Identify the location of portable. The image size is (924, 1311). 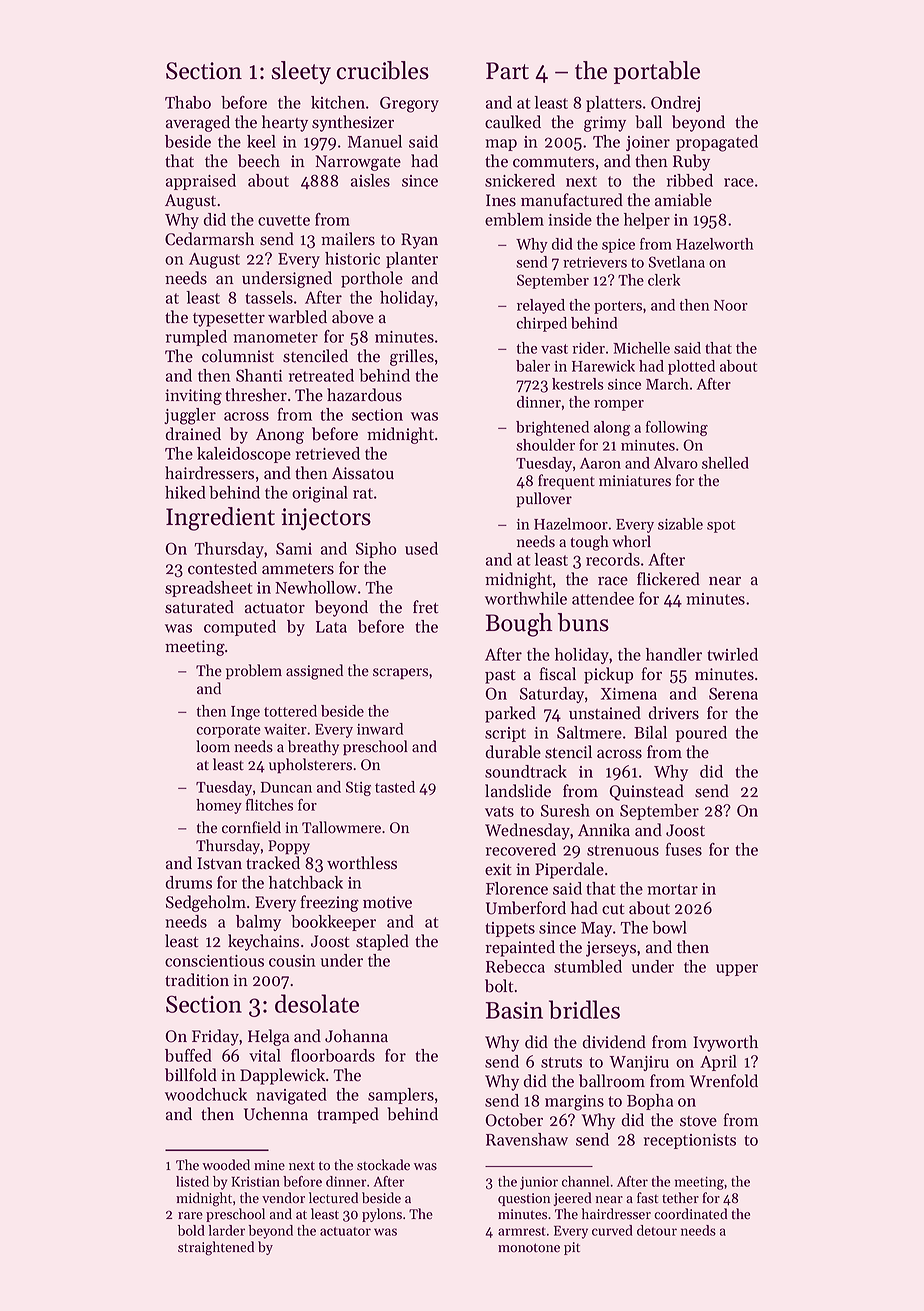
(657, 72).
